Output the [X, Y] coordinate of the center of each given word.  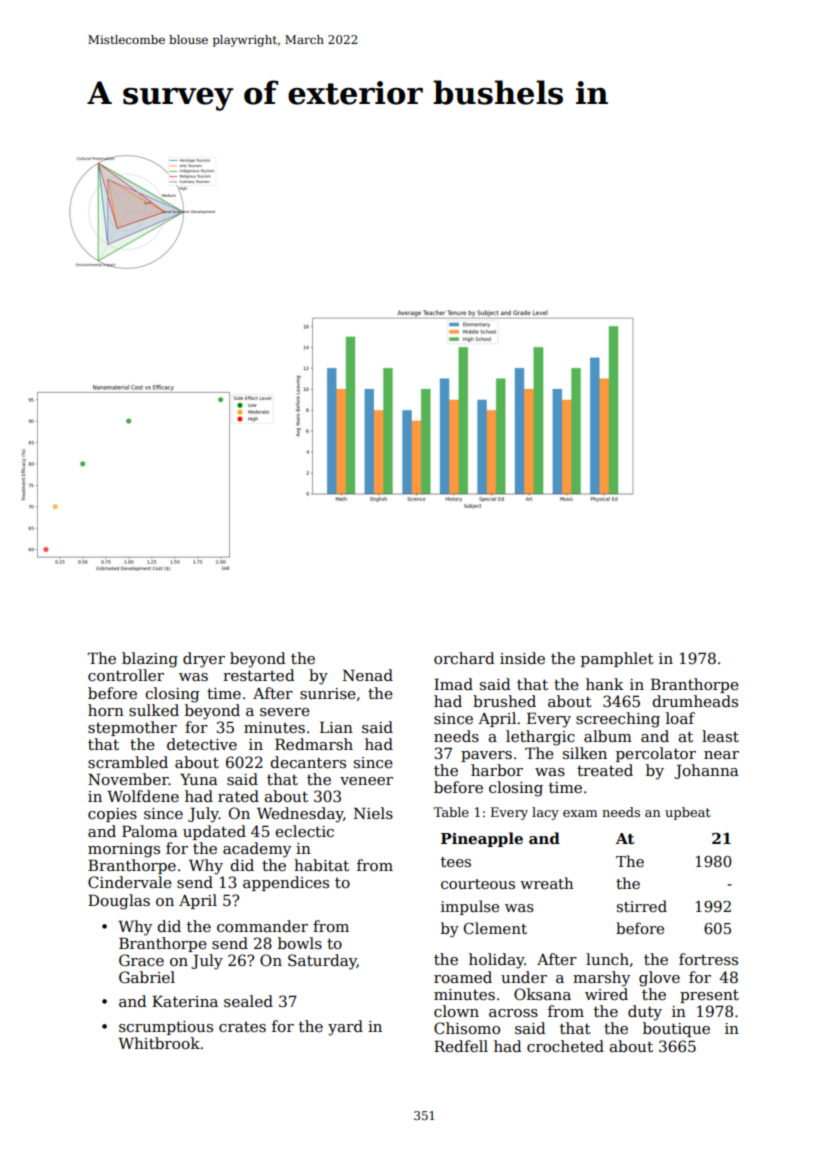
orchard [464, 658]
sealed [248, 1001]
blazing [150, 660]
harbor [497, 770]
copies [112, 815]
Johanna [706, 771]
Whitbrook [159, 1043]
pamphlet [617, 659]
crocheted [565, 1046]
